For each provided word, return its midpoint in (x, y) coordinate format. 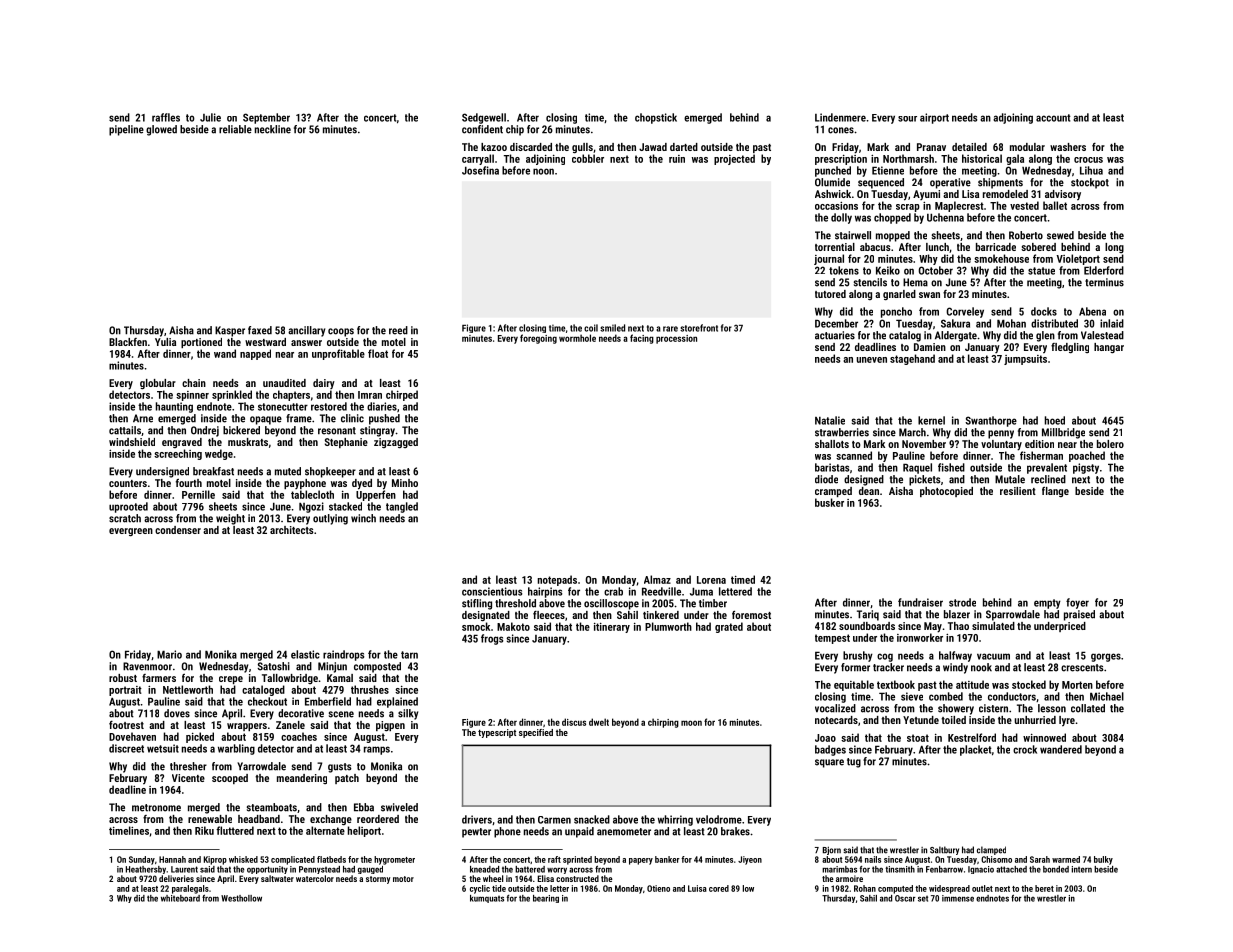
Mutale (1010, 479)
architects (292, 530)
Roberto (1026, 235)
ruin (677, 159)
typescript (497, 733)
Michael (1107, 696)
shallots (832, 444)
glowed (161, 130)
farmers (159, 678)
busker (829, 502)
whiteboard (180, 898)
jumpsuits (1025, 360)
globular (158, 384)
